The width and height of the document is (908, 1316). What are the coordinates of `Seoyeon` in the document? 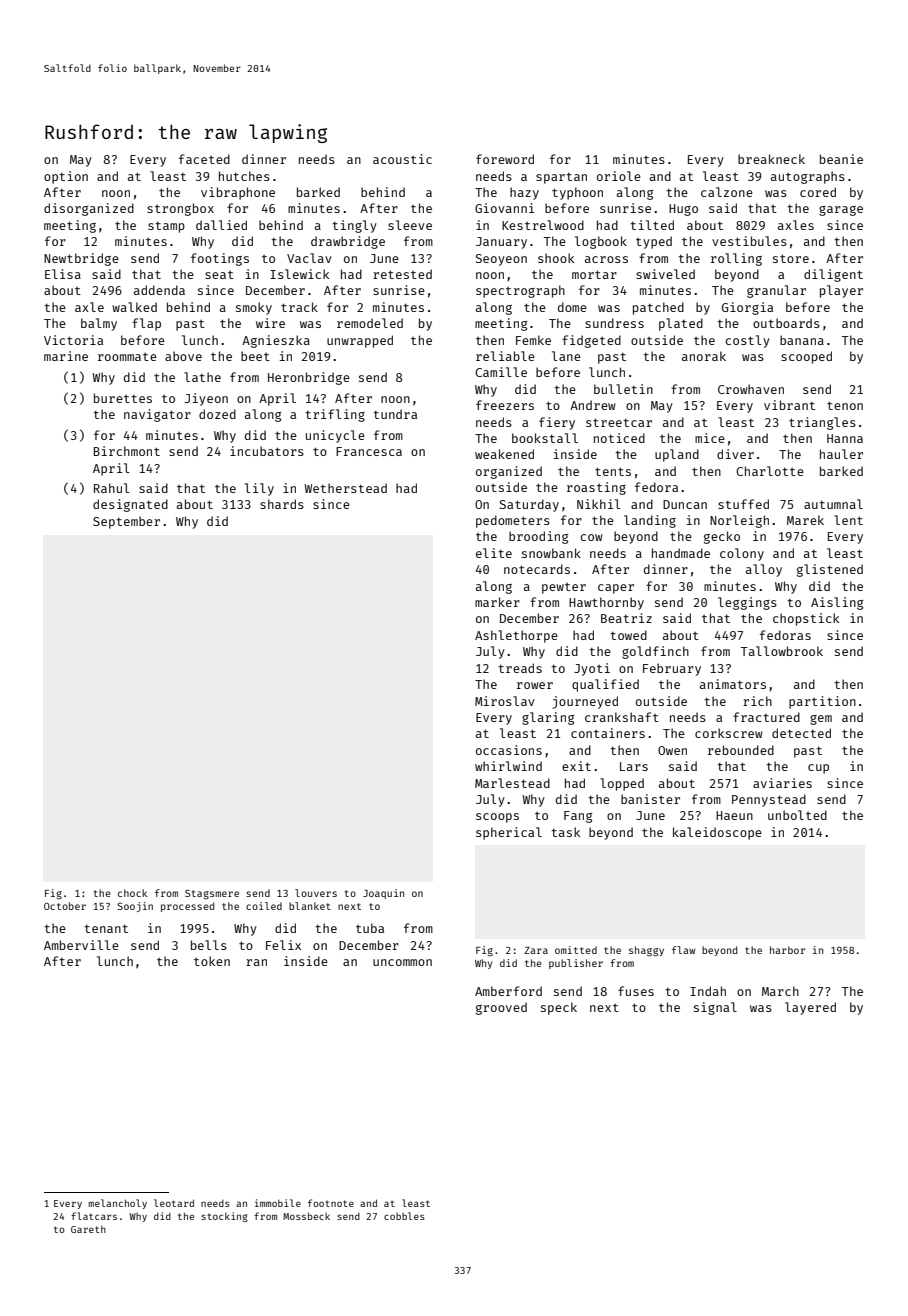 It's located at (501, 260).
